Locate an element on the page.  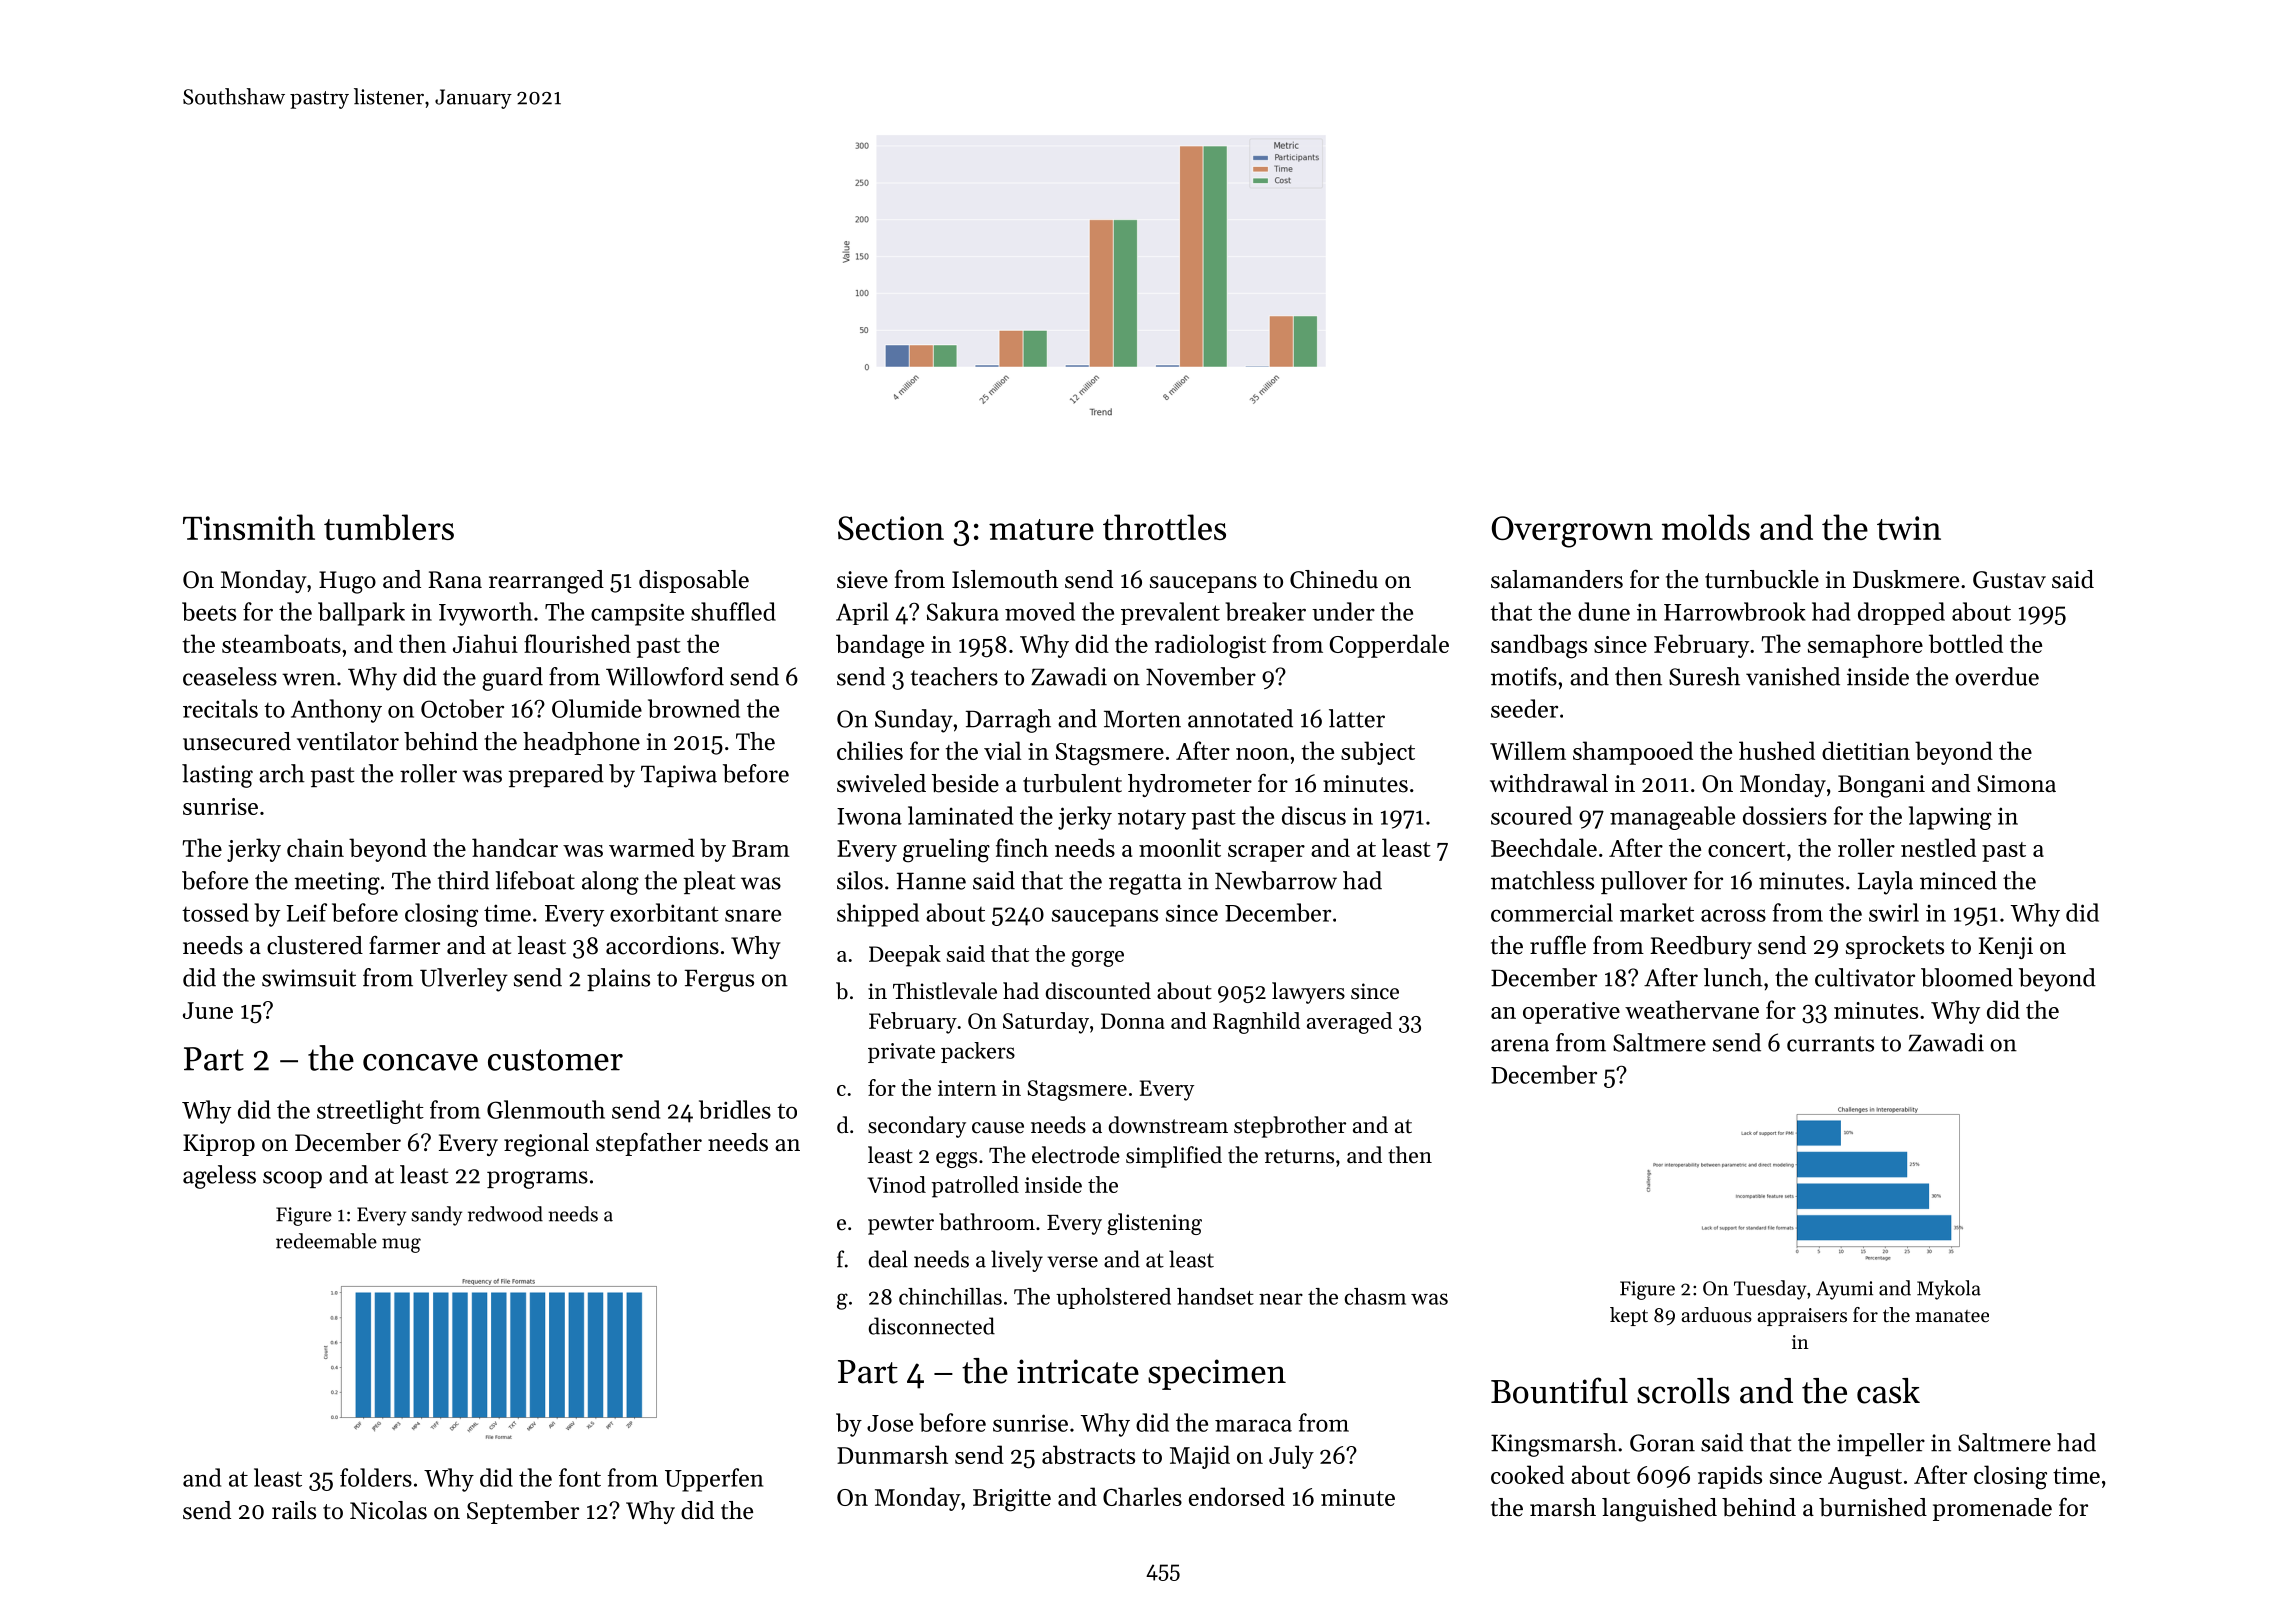
tossed is located at coordinates (215, 912).
